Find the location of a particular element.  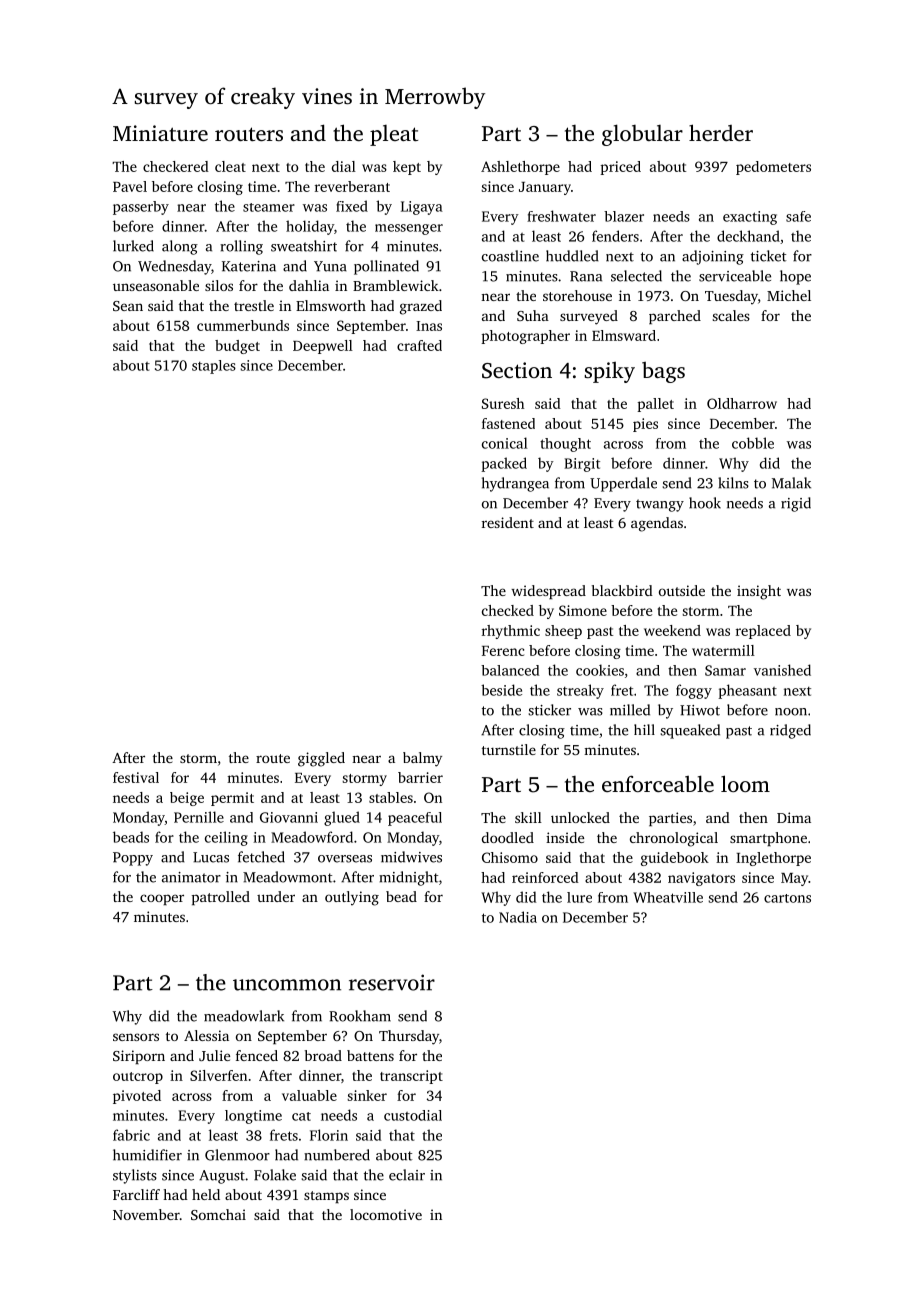

herder is located at coordinates (721, 132).
